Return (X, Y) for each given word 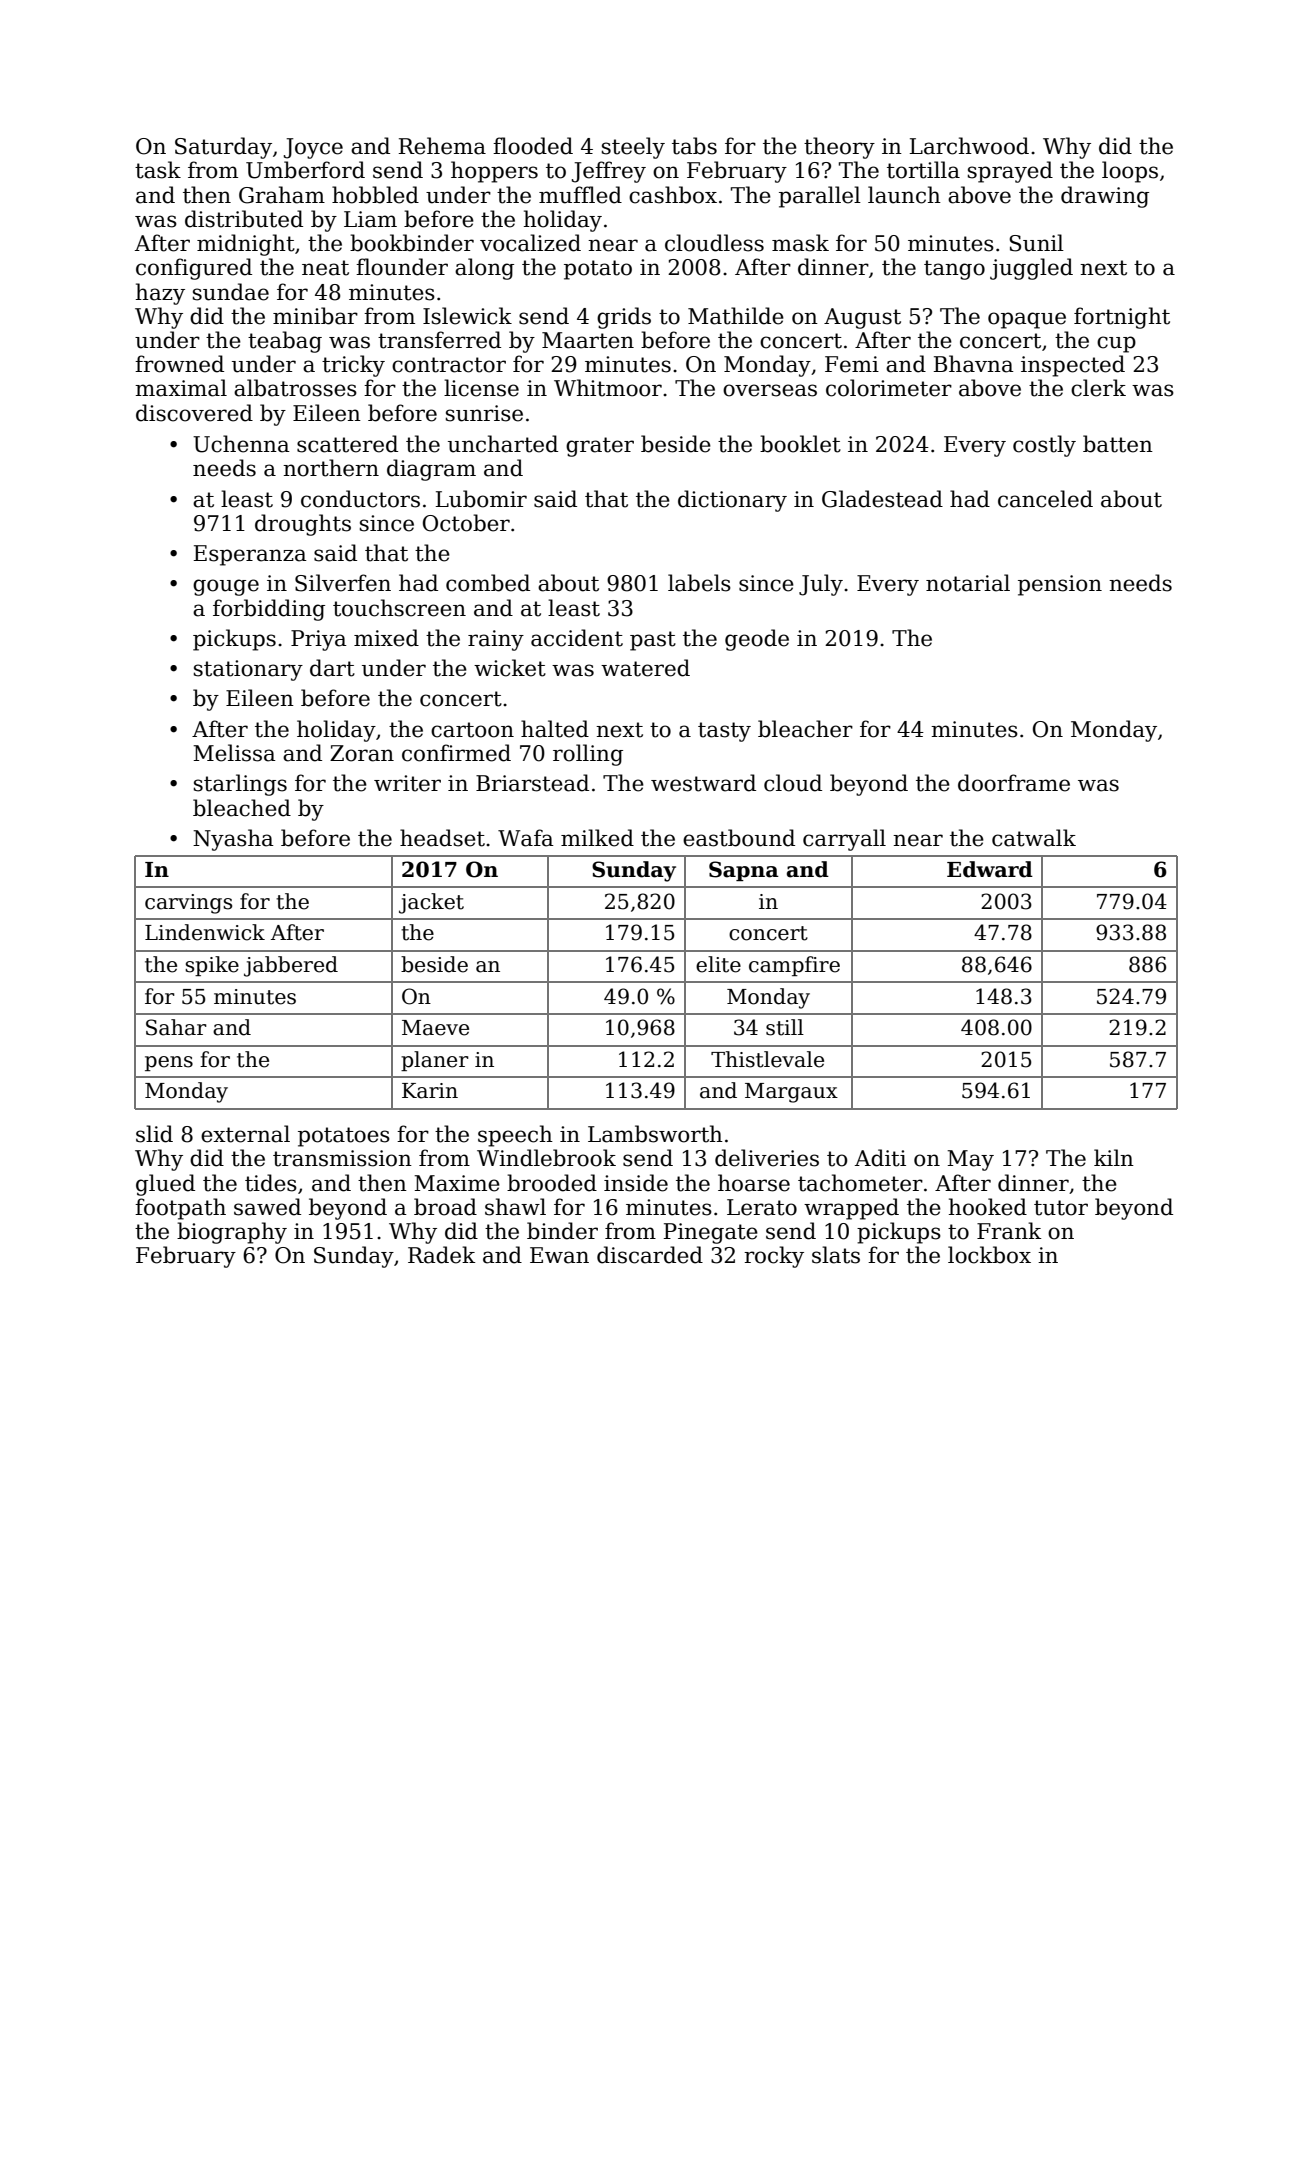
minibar (315, 316)
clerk (1098, 388)
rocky (774, 1257)
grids (624, 318)
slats (836, 1255)
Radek (441, 1255)
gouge (226, 587)
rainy (496, 640)
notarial (968, 583)
